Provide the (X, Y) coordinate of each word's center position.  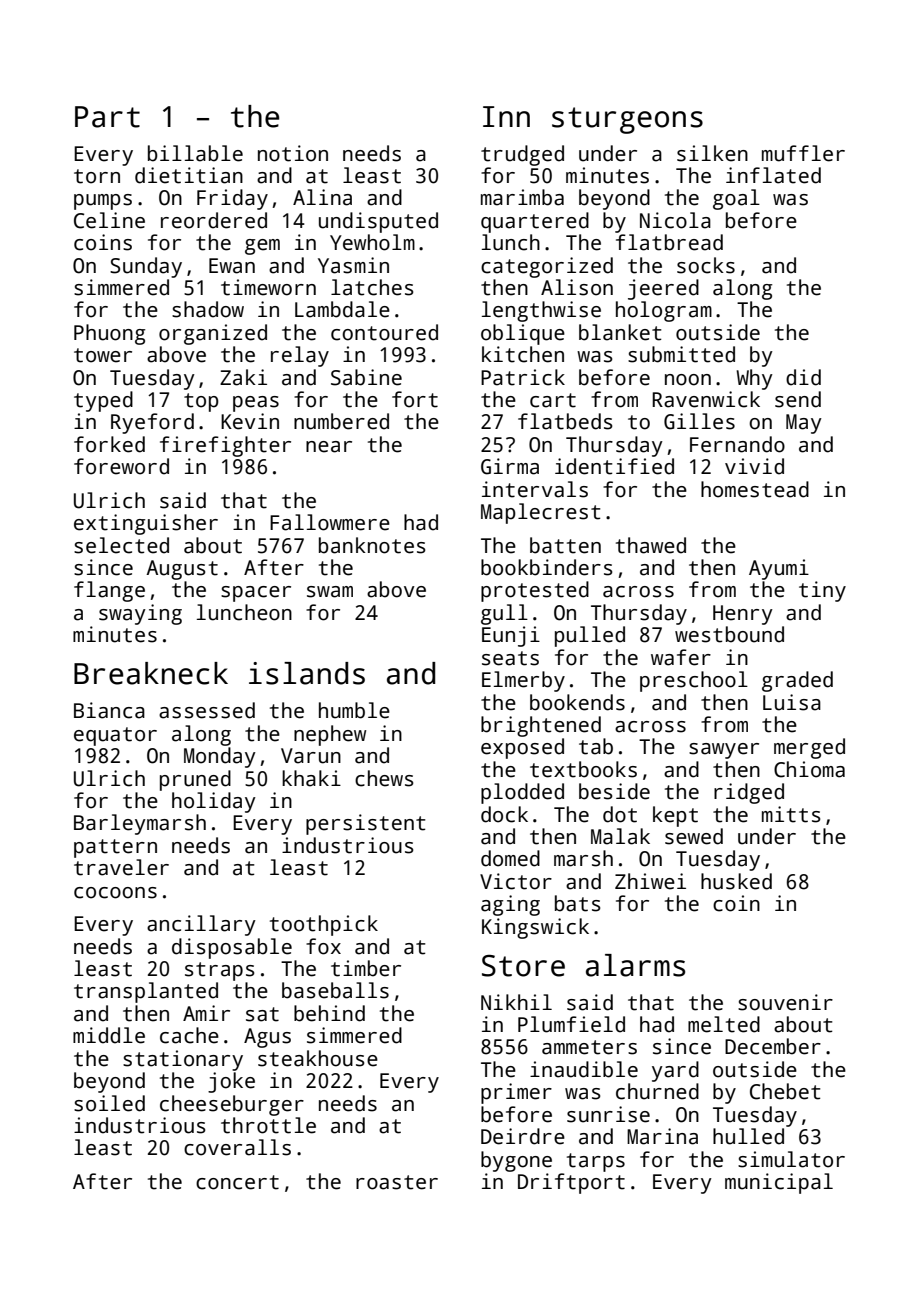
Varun (311, 756)
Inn (506, 116)
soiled (109, 1103)
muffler (803, 153)
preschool (694, 681)
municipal (779, 1183)
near (329, 447)
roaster (397, 1182)
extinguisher (146, 524)
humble (354, 710)
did (803, 377)
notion (293, 153)
